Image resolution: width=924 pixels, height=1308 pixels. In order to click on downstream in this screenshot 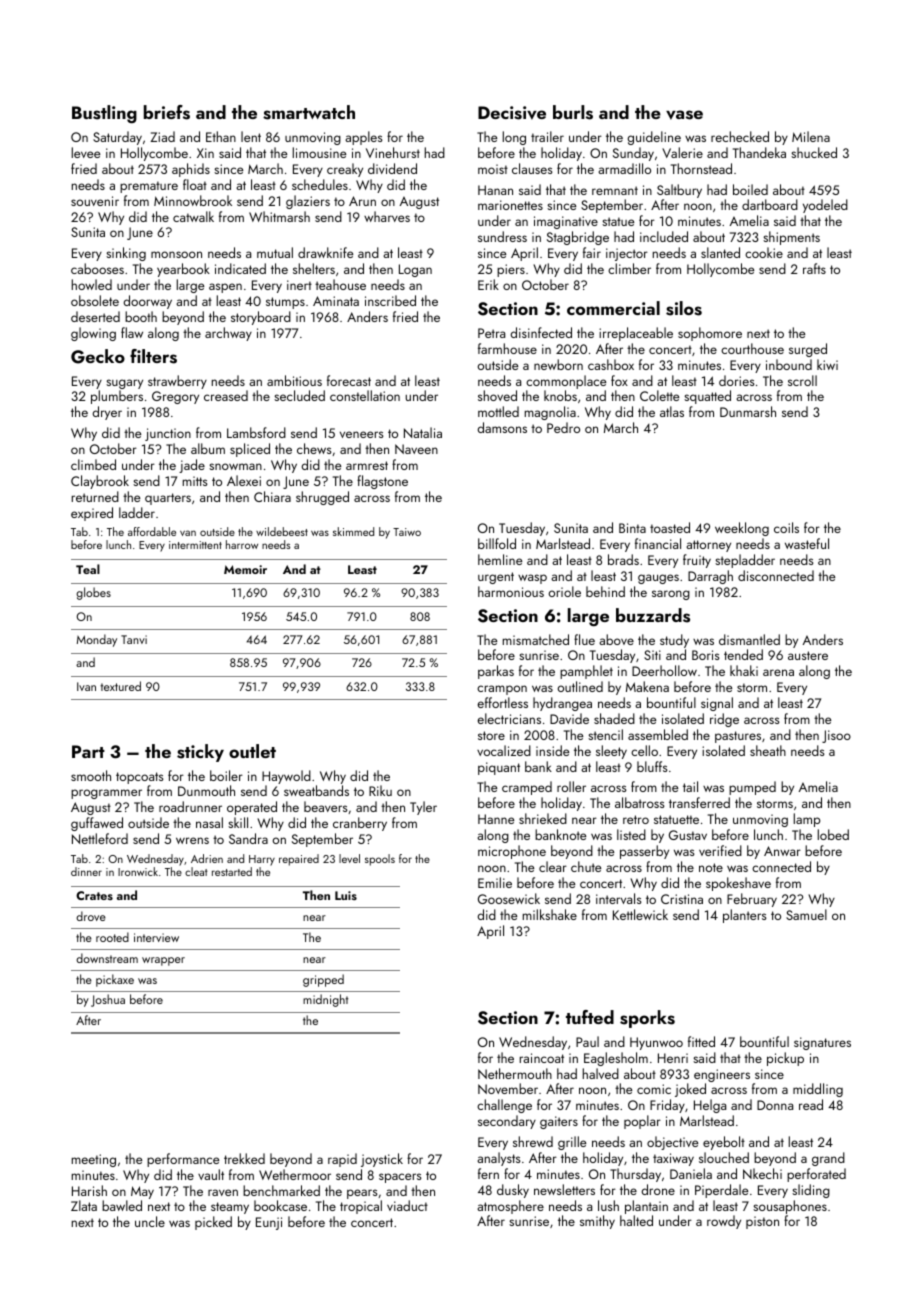, I will do `click(107, 958)`.
